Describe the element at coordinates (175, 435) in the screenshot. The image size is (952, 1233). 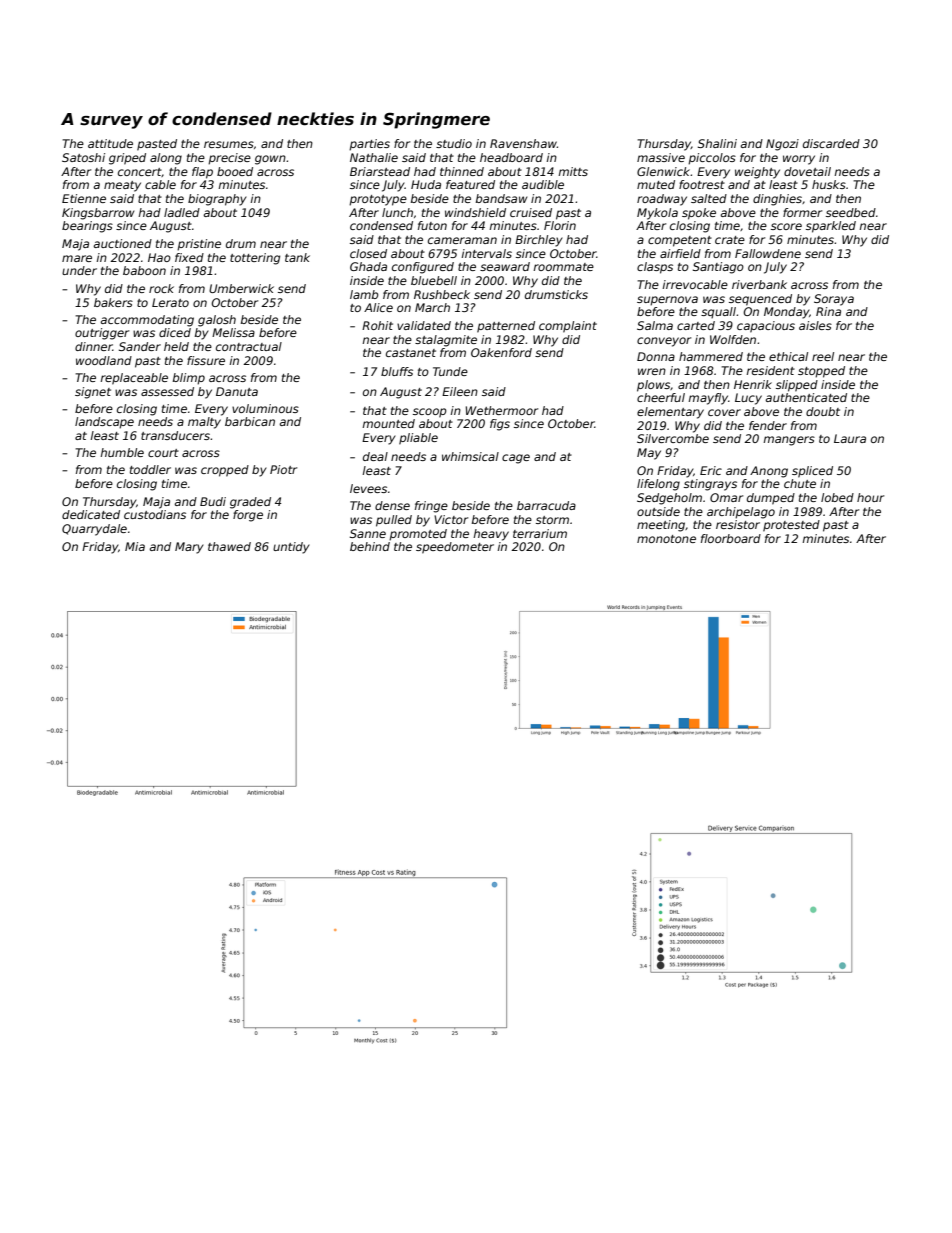
I see `transducers` at that location.
